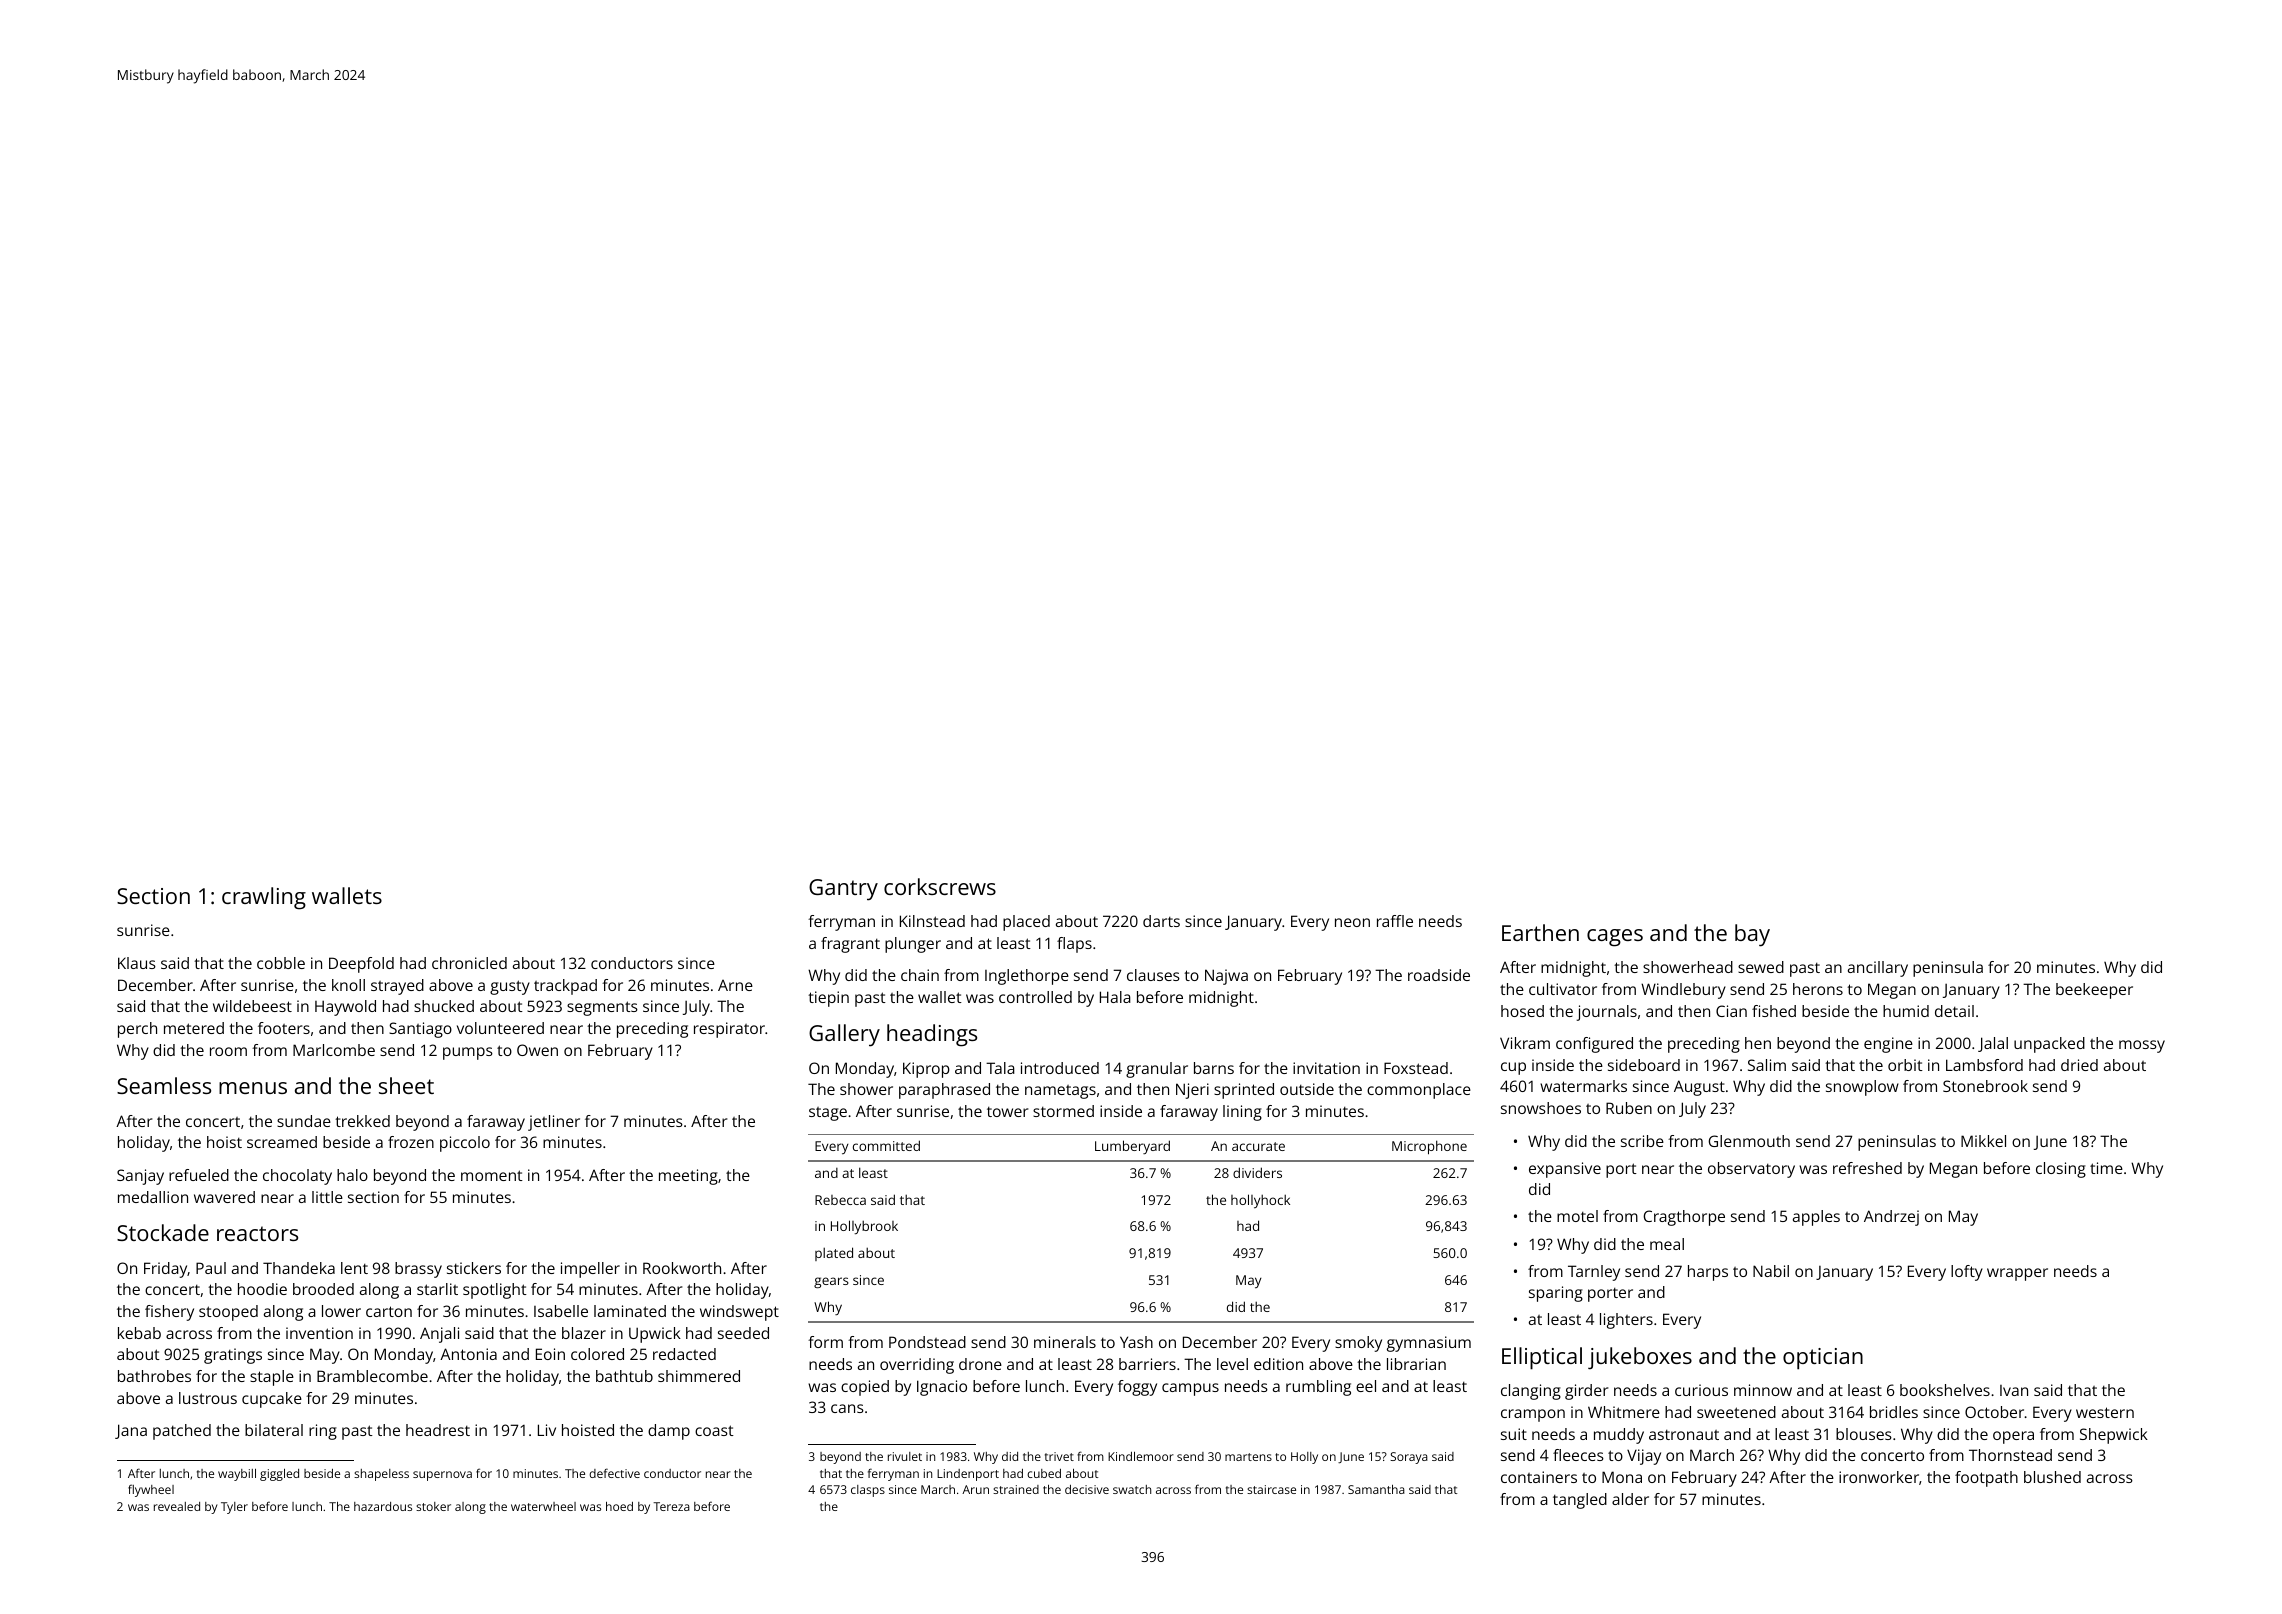 The width and height of the document is (2282, 1614). Describe the element at coordinates (163, 1232) in the document. I see `Stockade` at that location.
